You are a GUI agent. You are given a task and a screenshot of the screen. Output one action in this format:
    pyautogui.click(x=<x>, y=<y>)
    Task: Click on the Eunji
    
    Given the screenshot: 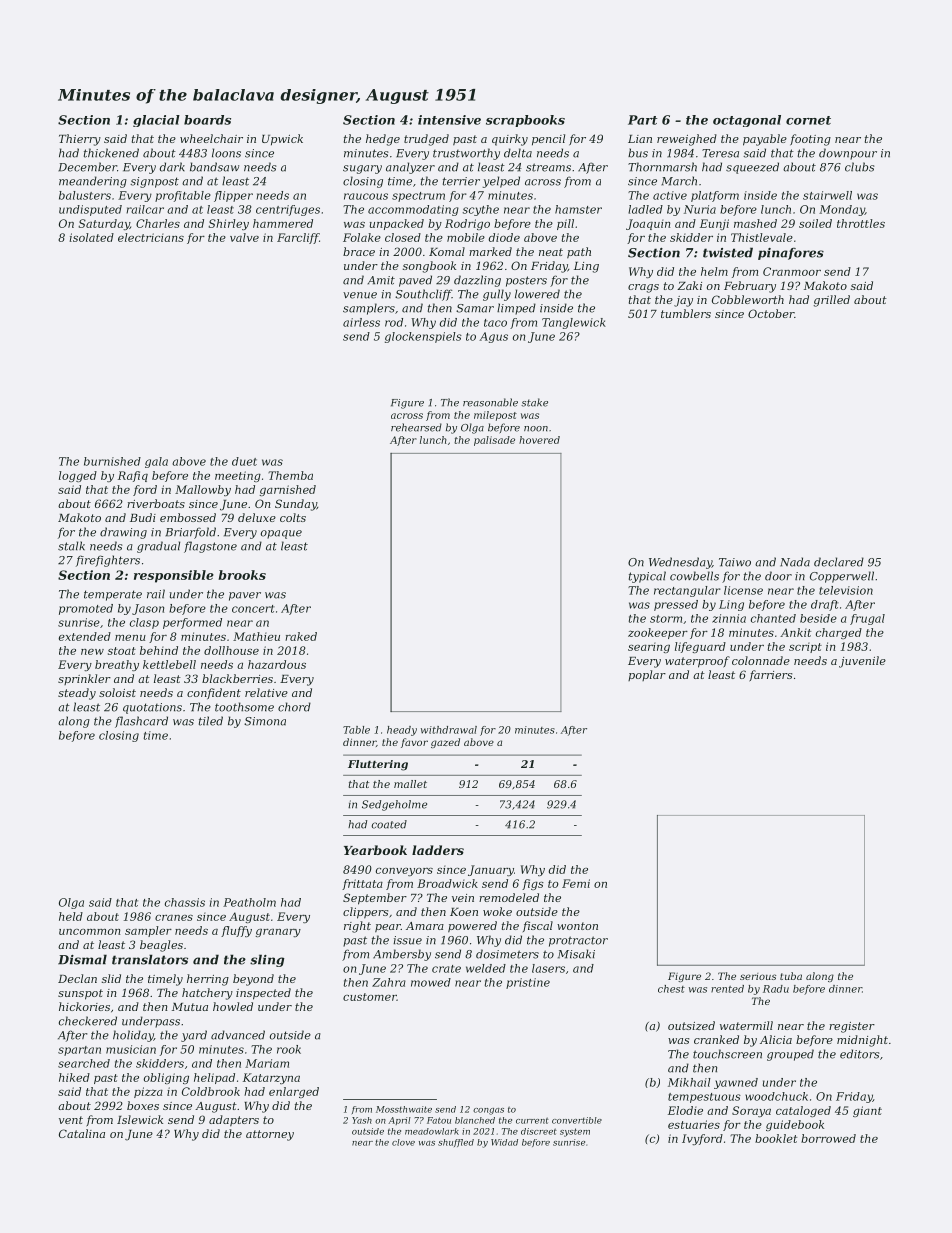 What is the action you would take?
    pyautogui.click(x=714, y=224)
